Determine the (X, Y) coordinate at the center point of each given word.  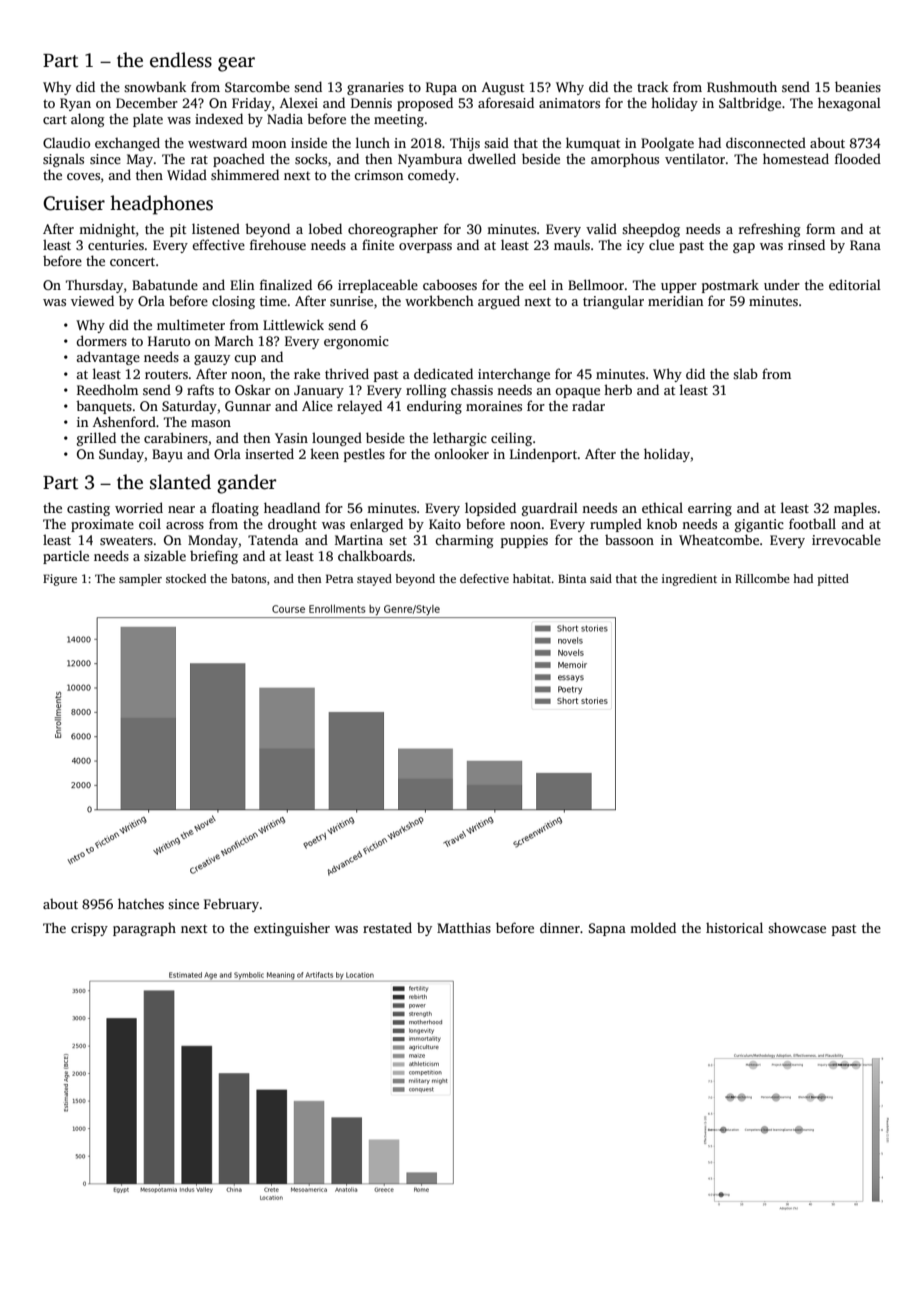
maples (855, 509)
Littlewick (293, 324)
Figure (60, 580)
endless (181, 60)
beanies (858, 86)
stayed (374, 580)
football (812, 523)
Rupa (441, 88)
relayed (359, 407)
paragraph (144, 929)
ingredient (689, 580)
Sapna (607, 929)
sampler (140, 580)
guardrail (550, 509)
